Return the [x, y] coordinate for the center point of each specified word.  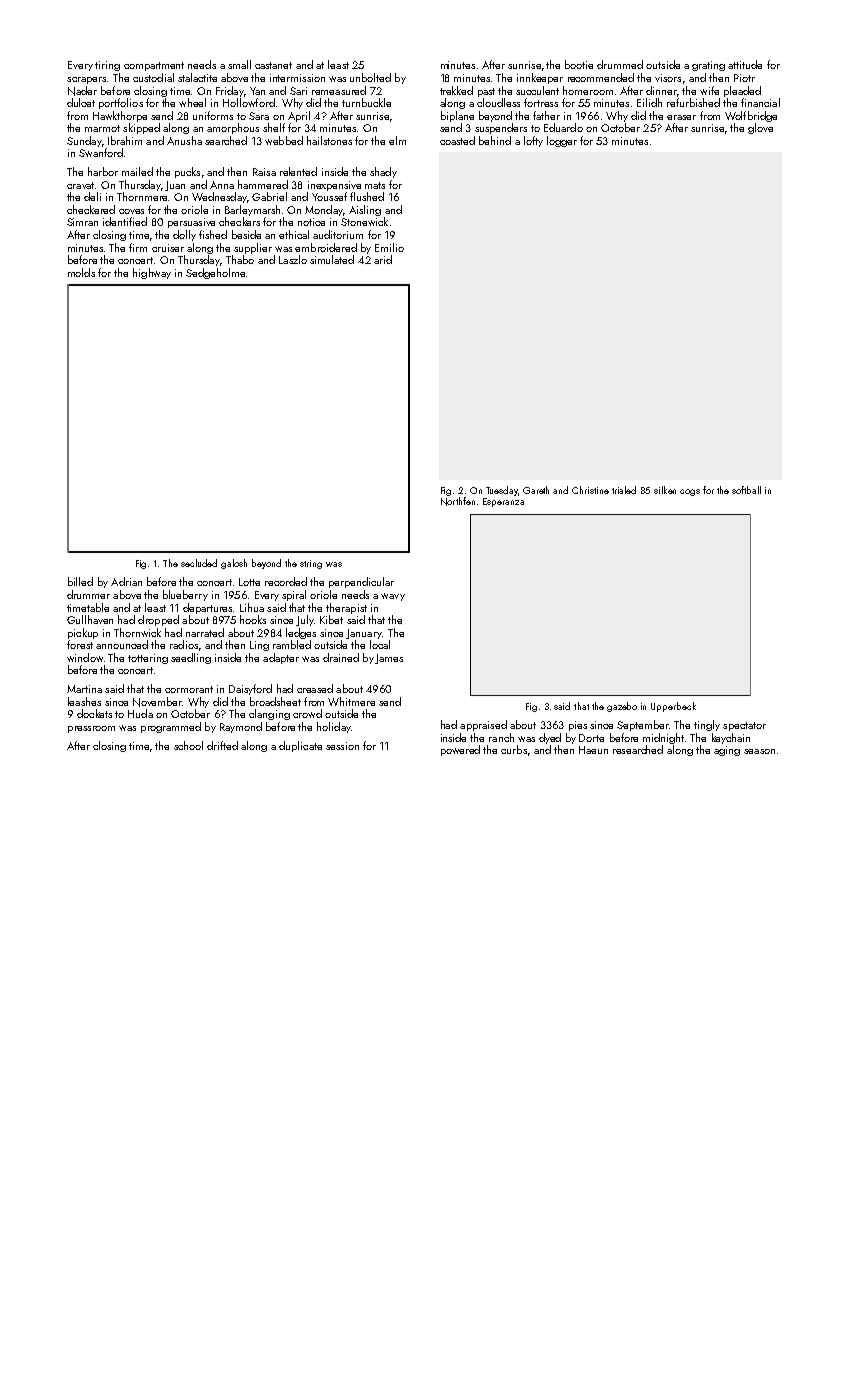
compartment [154, 66]
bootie [579, 64]
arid [383, 259]
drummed [620, 64]
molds [81, 272]
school [188, 745]
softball [746, 490]
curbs [514, 749]
